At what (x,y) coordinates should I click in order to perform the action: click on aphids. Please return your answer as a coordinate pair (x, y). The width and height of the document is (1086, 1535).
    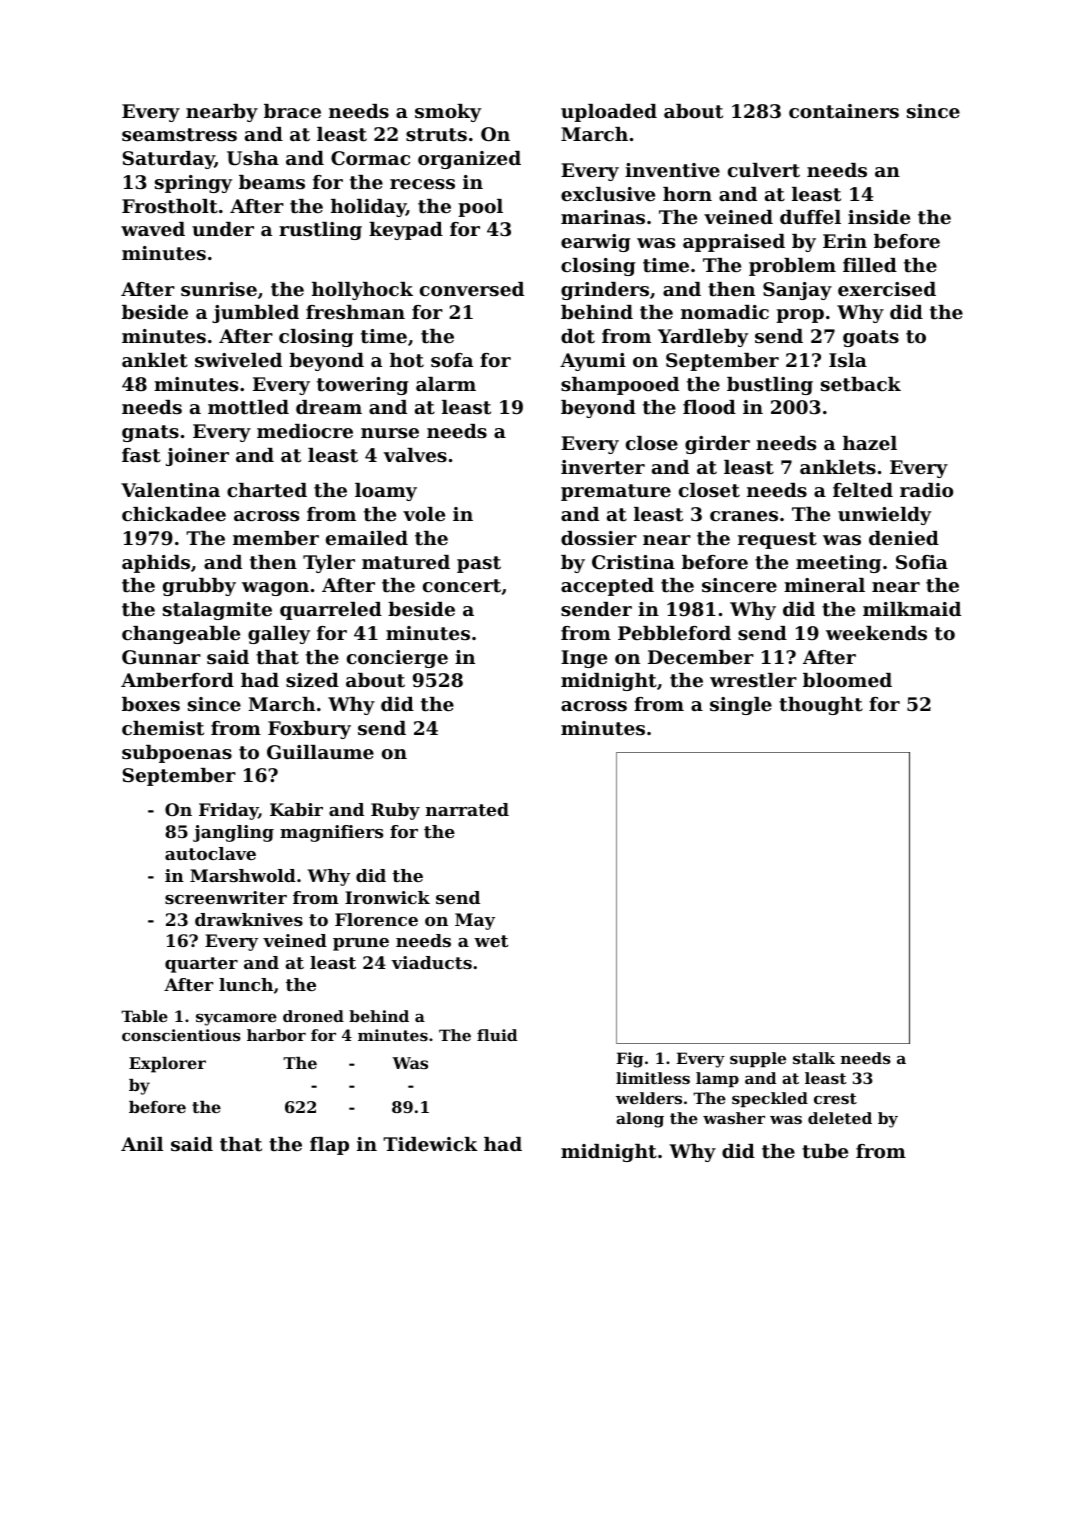
    Looking at the image, I should click on (156, 564).
